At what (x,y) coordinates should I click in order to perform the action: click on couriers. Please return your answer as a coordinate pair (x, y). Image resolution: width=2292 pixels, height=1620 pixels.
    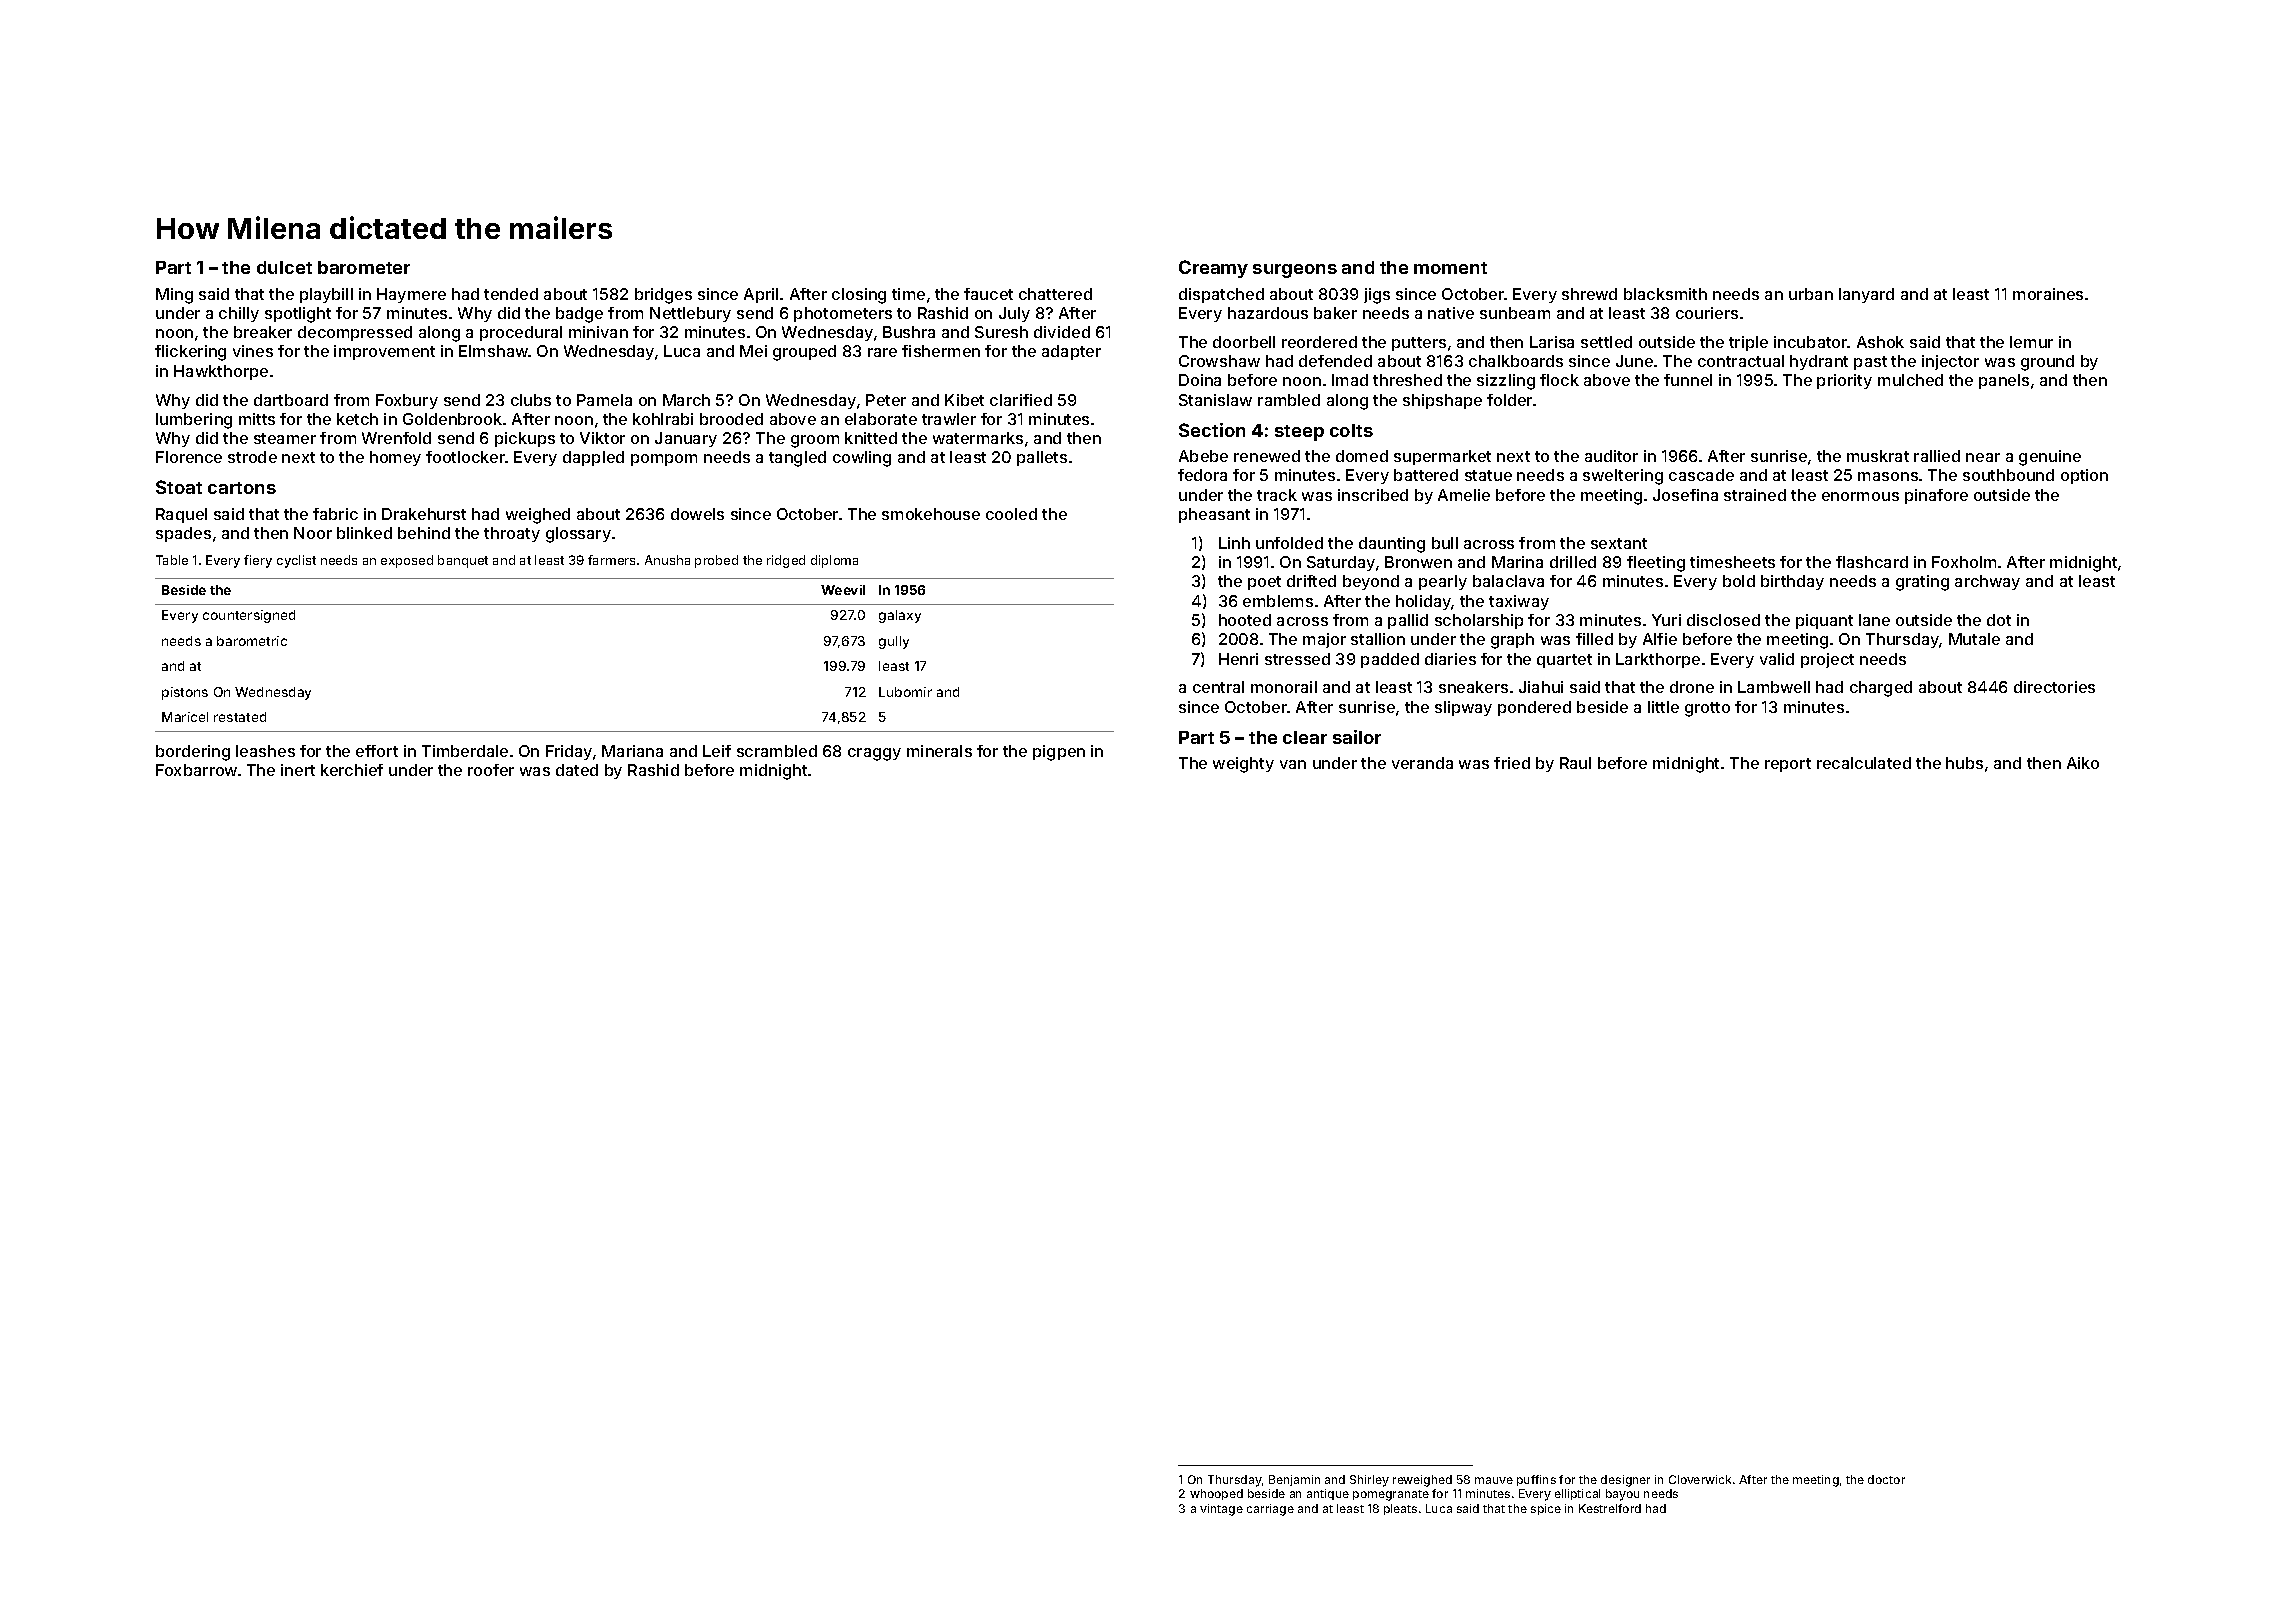
    Looking at the image, I should click on (1707, 313).
